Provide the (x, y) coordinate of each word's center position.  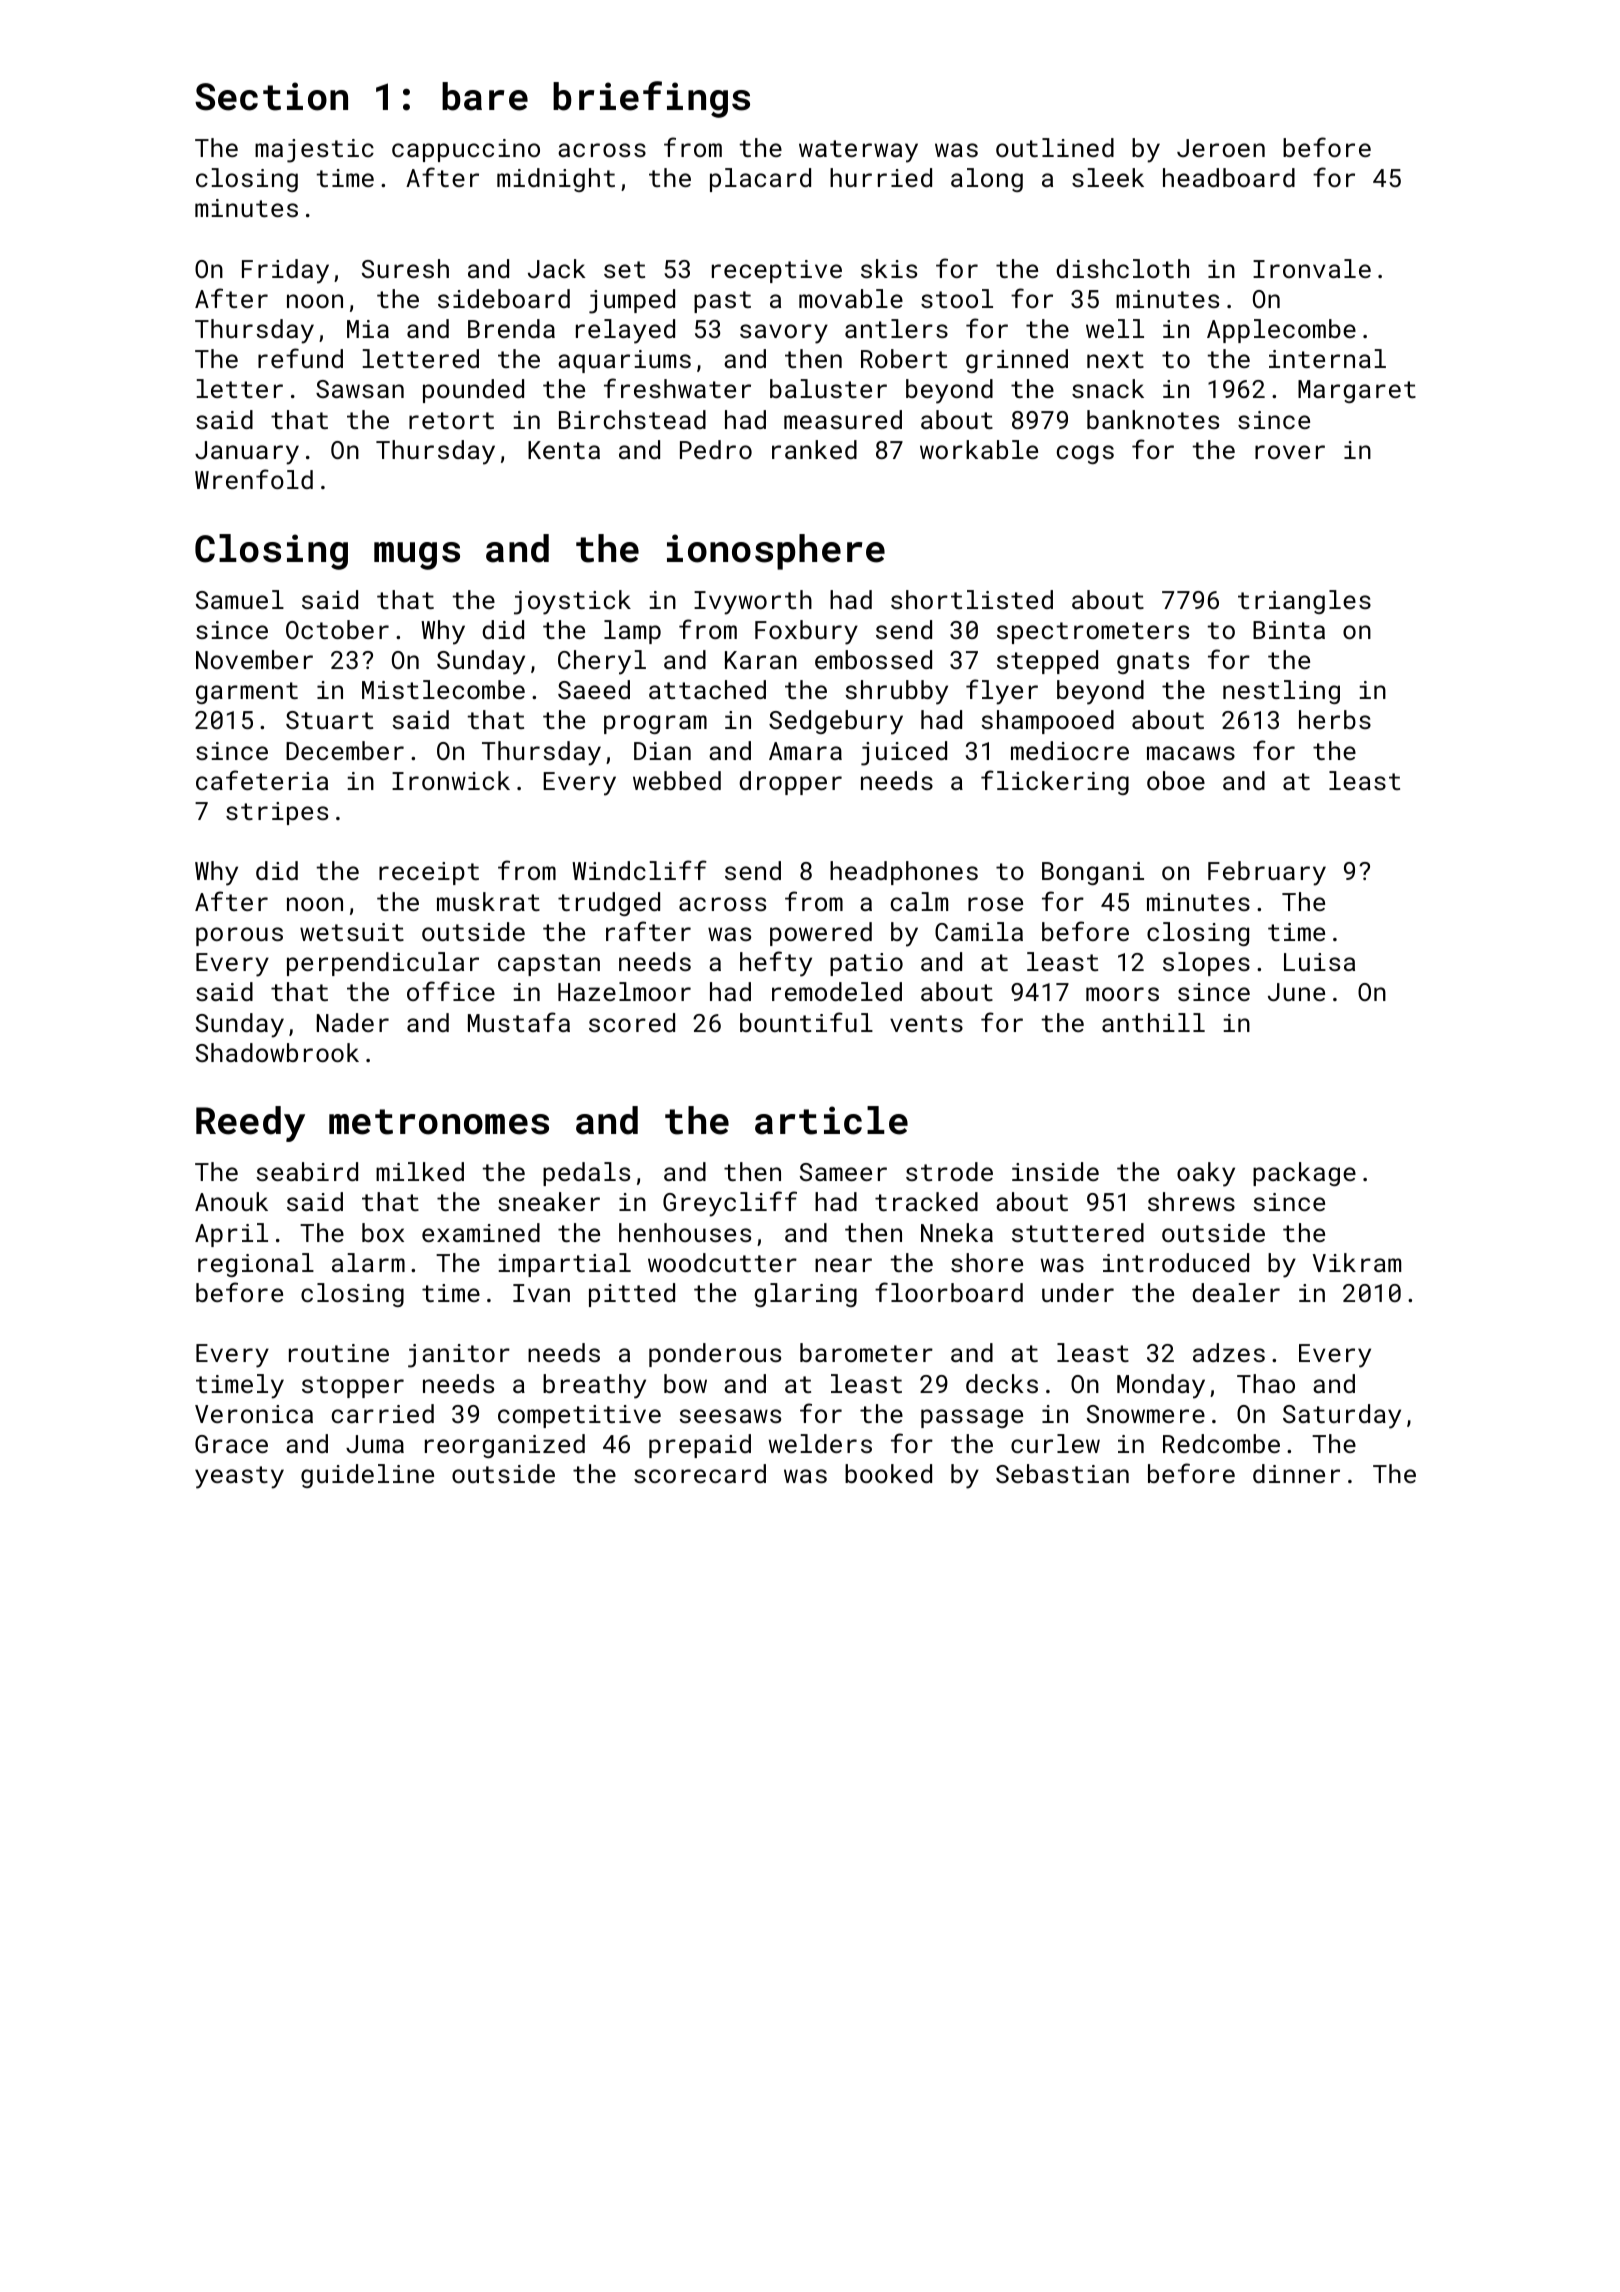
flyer (1002, 692)
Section (271, 96)
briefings (651, 99)
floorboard (949, 1292)
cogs (1085, 454)
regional (256, 1265)
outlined (1055, 147)
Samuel (240, 599)
